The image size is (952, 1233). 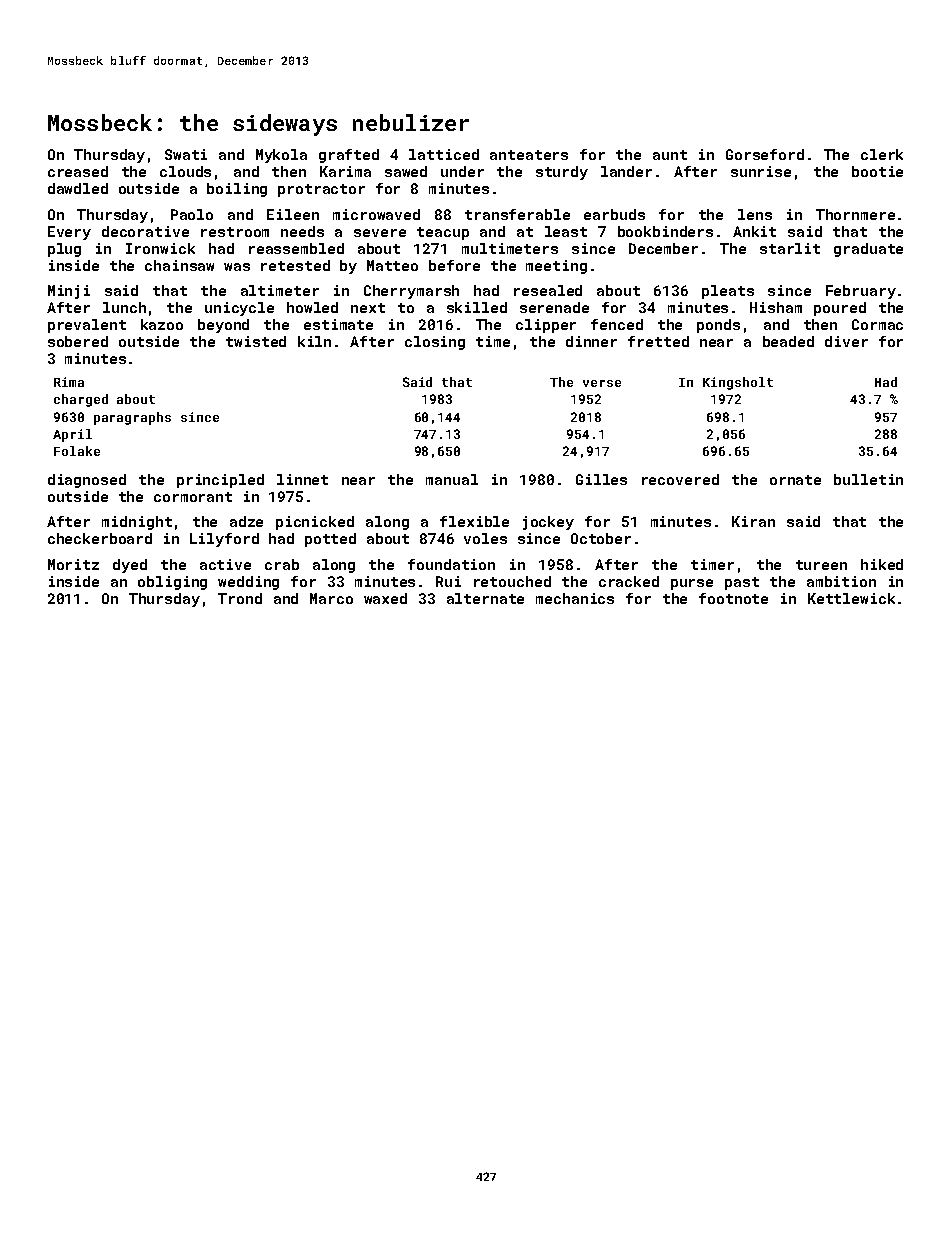 What do you see at coordinates (761, 171) in the image?
I see `sunrise` at bounding box center [761, 171].
